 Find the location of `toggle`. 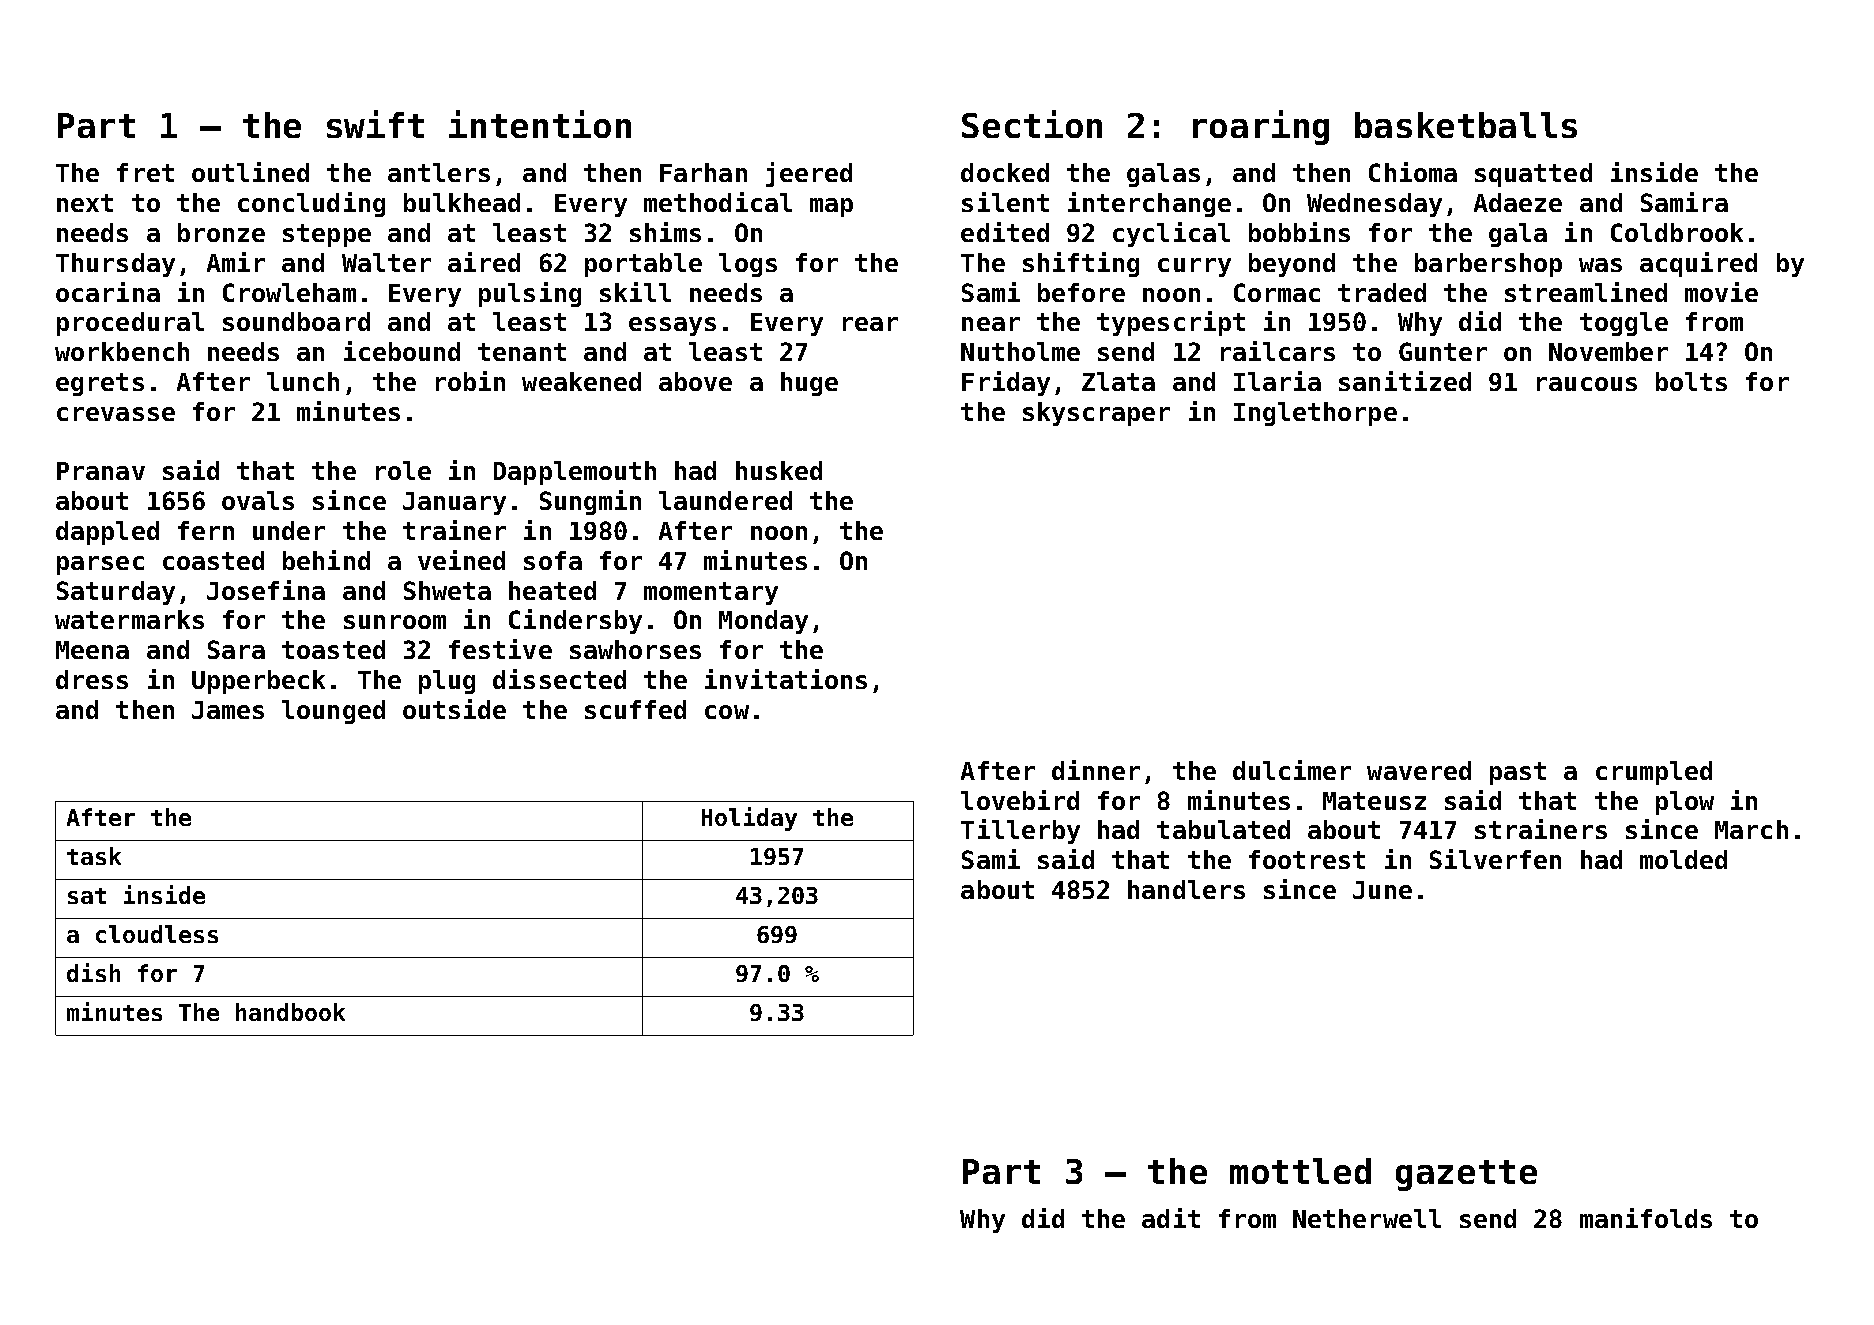

toggle is located at coordinates (1624, 324).
